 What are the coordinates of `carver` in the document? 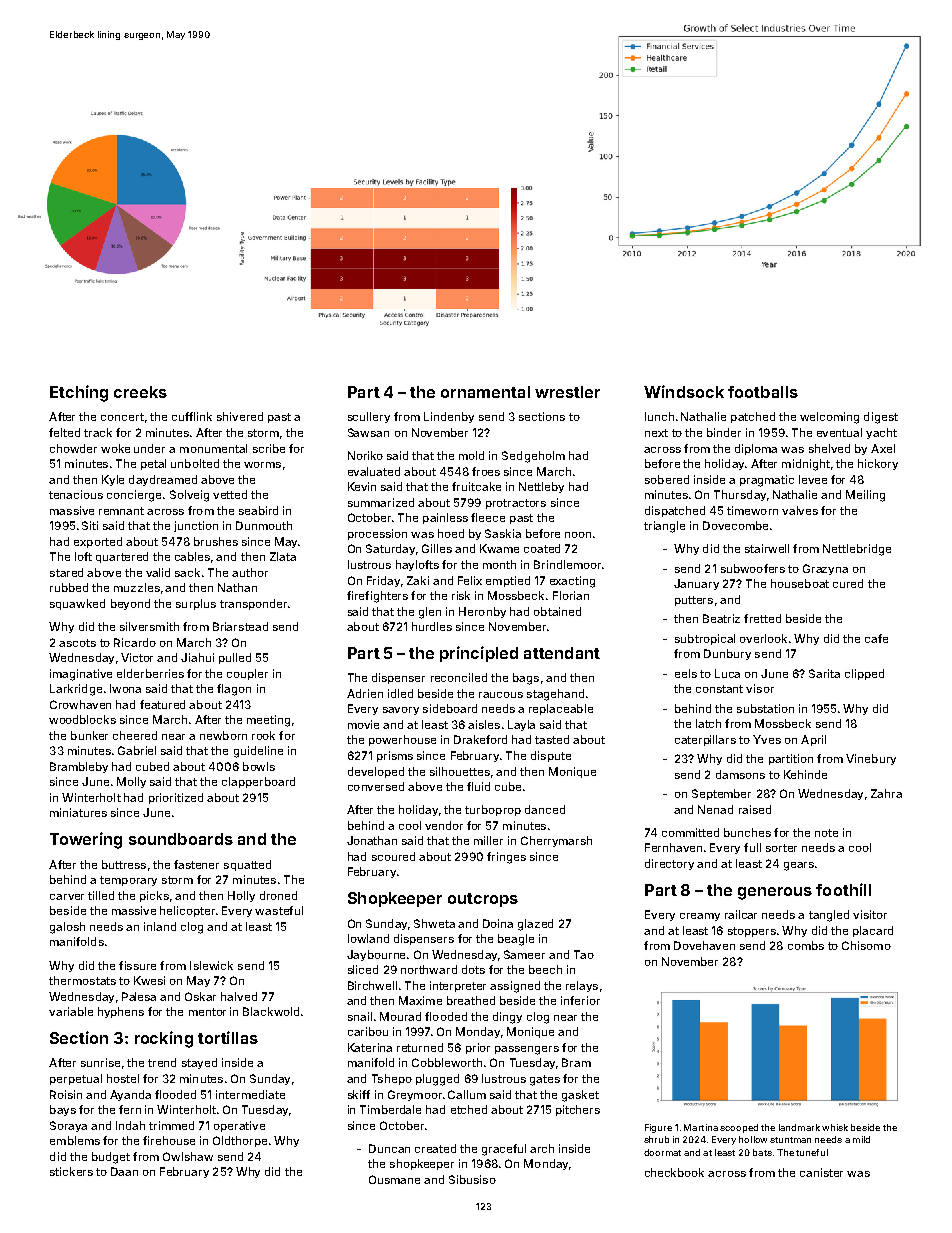 It's located at (67, 897).
